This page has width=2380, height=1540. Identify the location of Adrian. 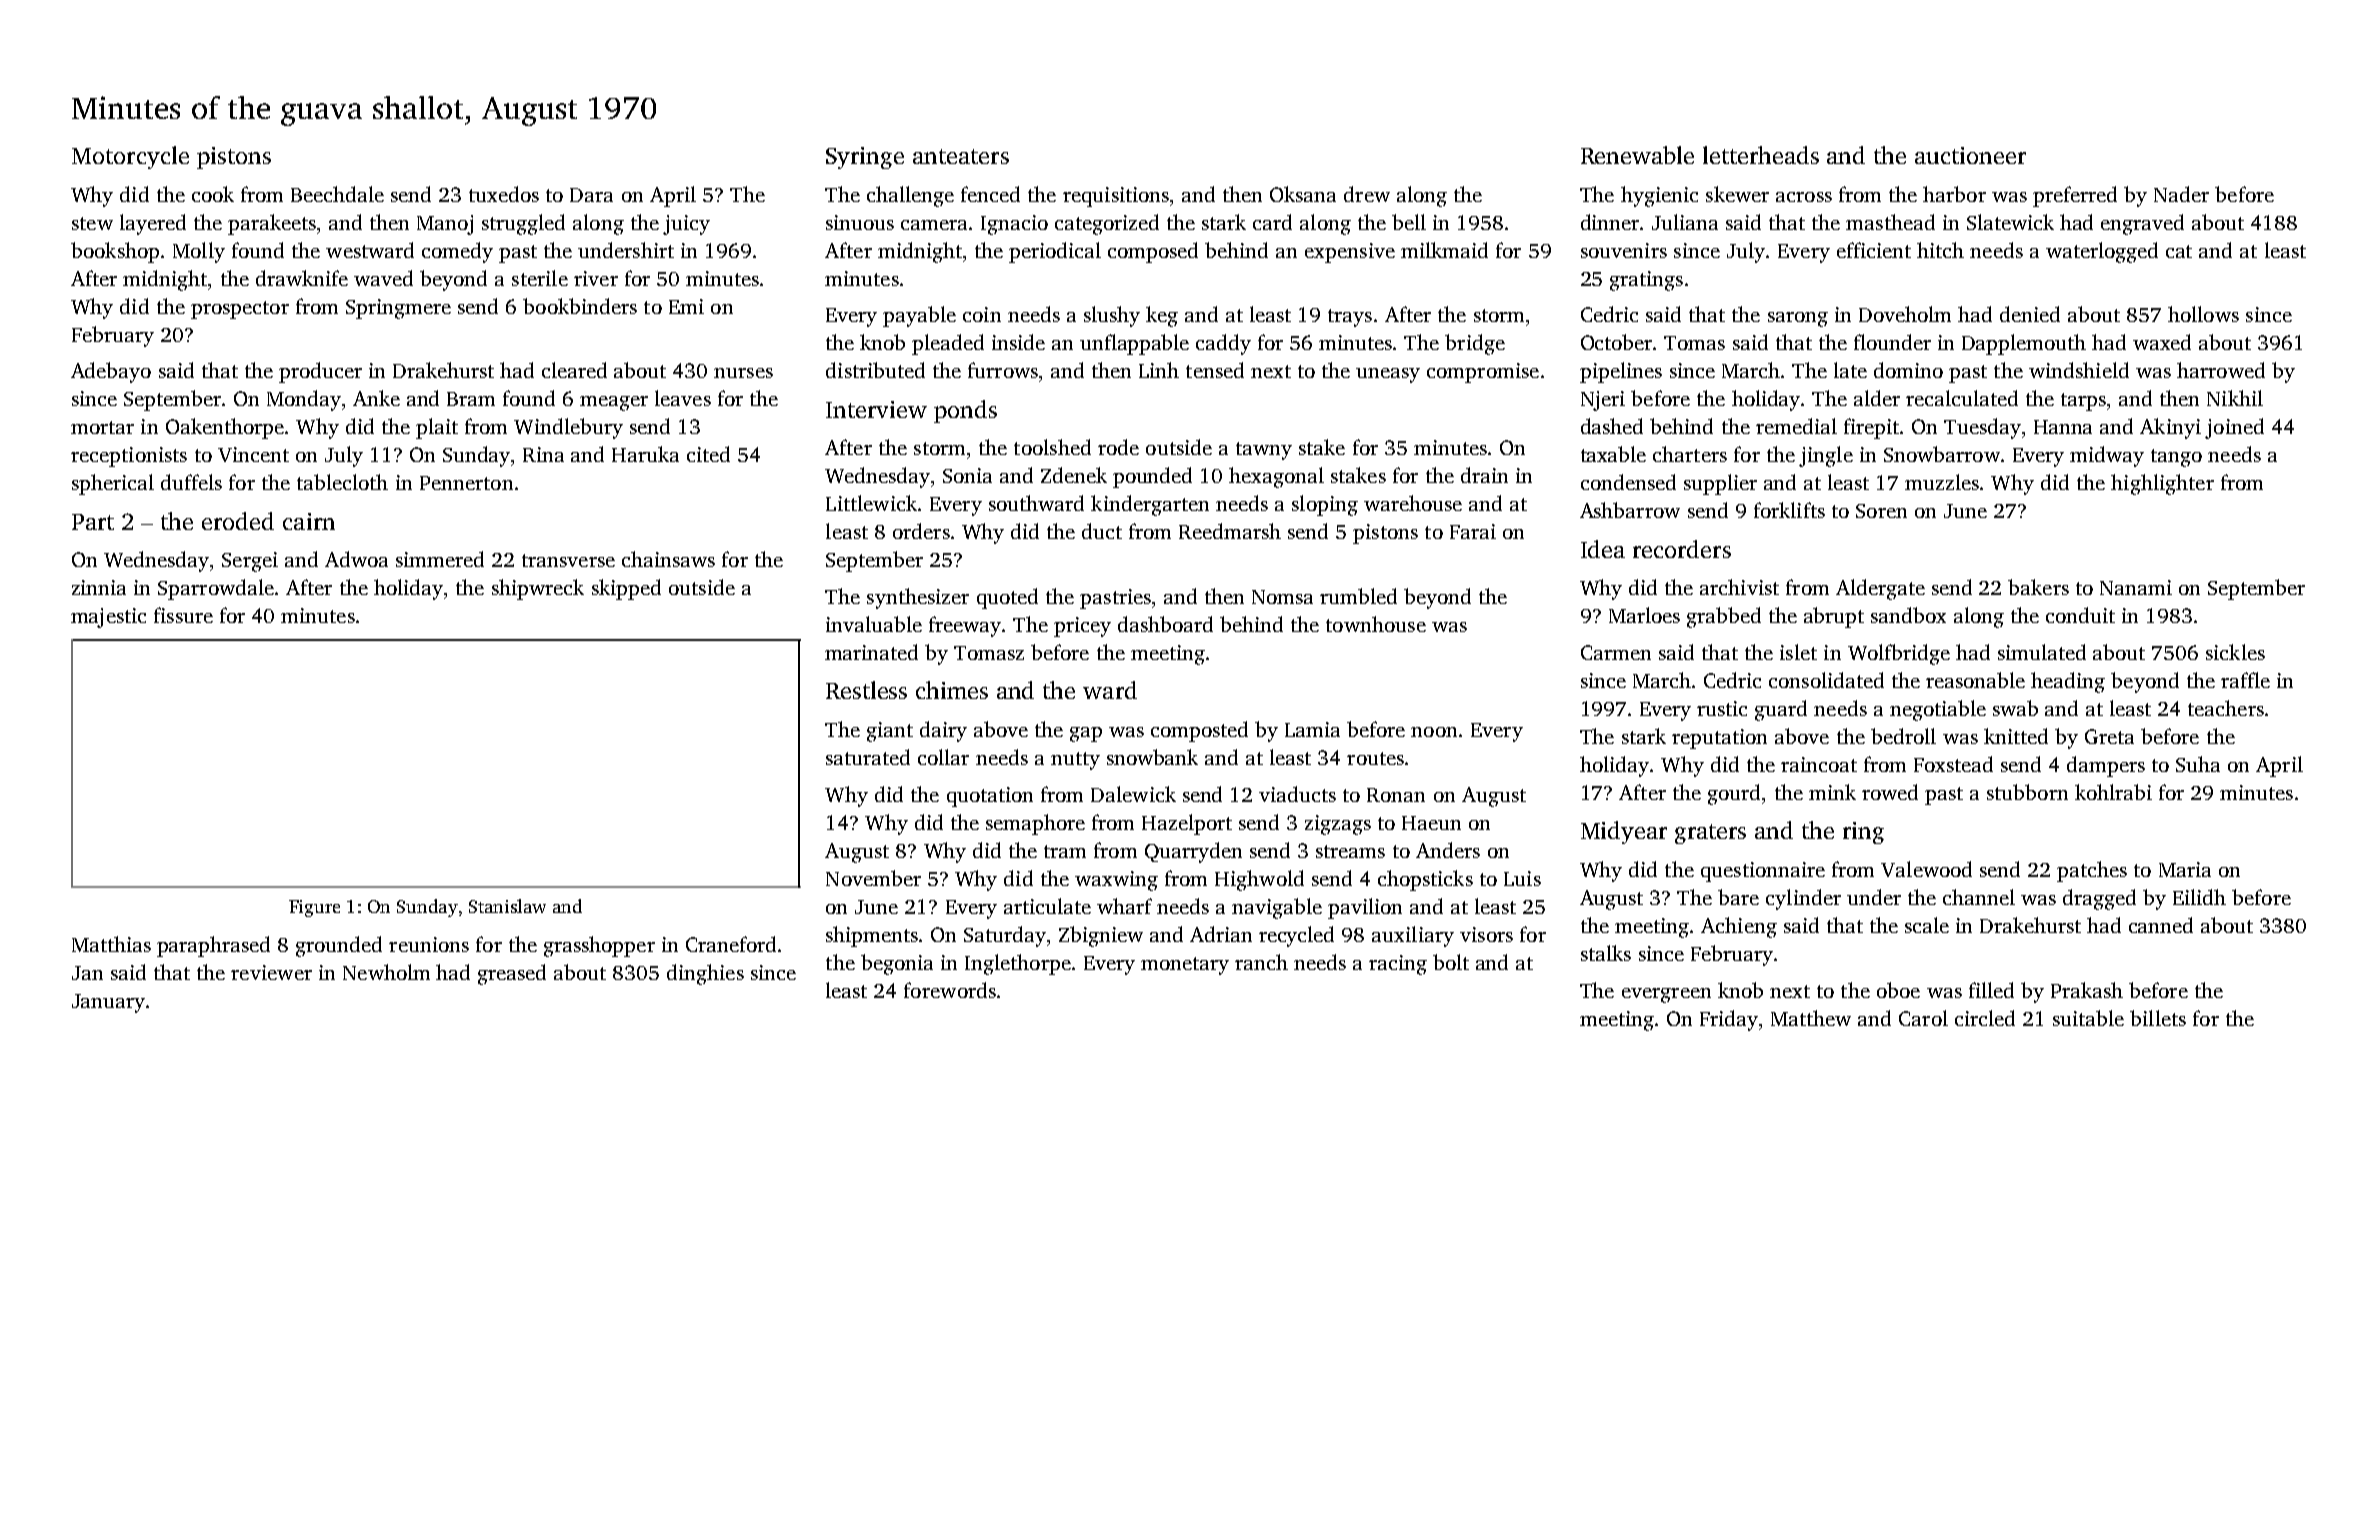
(1221, 934).
